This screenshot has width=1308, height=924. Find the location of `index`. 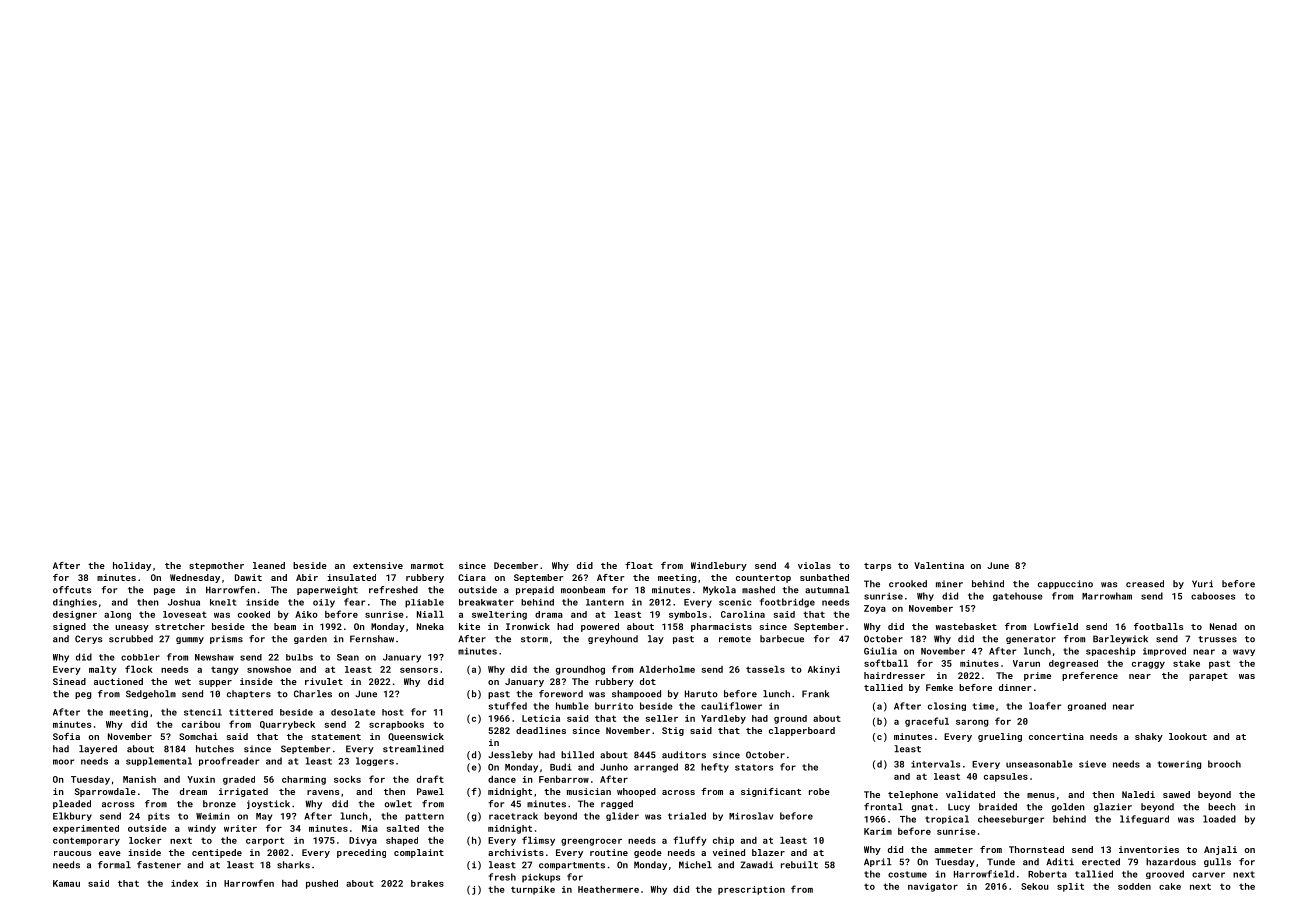

index is located at coordinates (184, 883).
